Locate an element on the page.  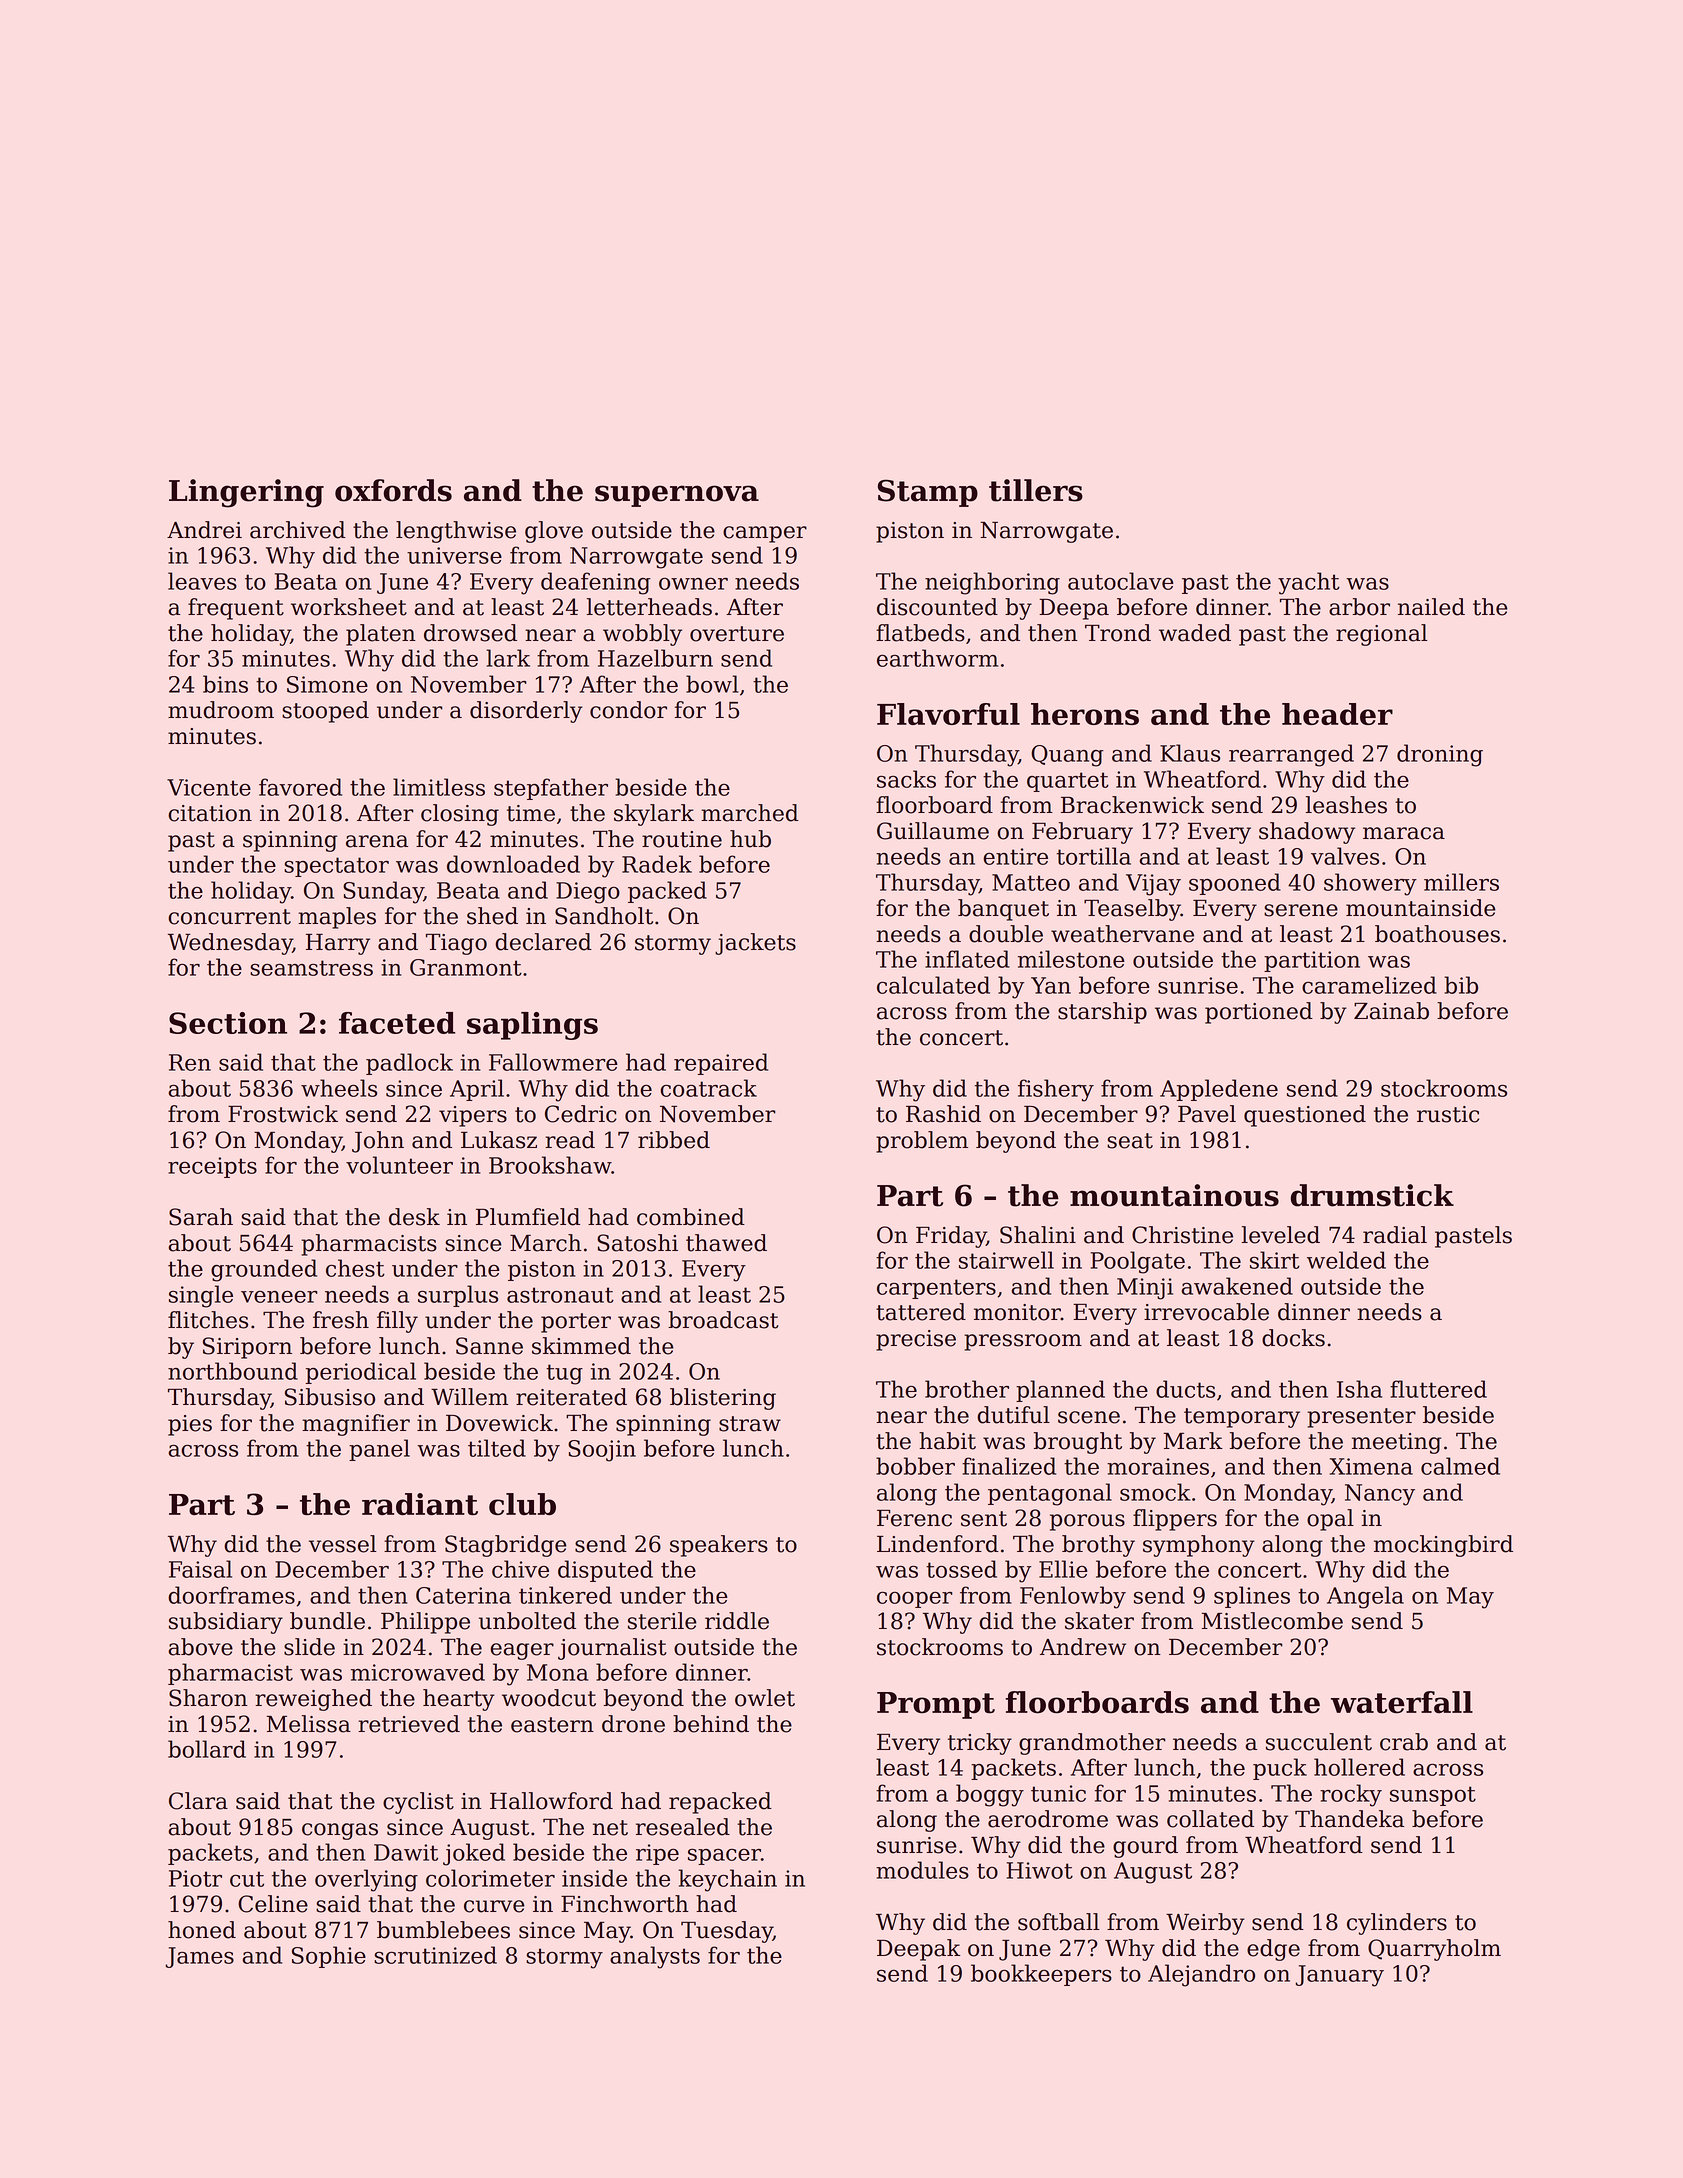
brother is located at coordinates (967, 1389).
